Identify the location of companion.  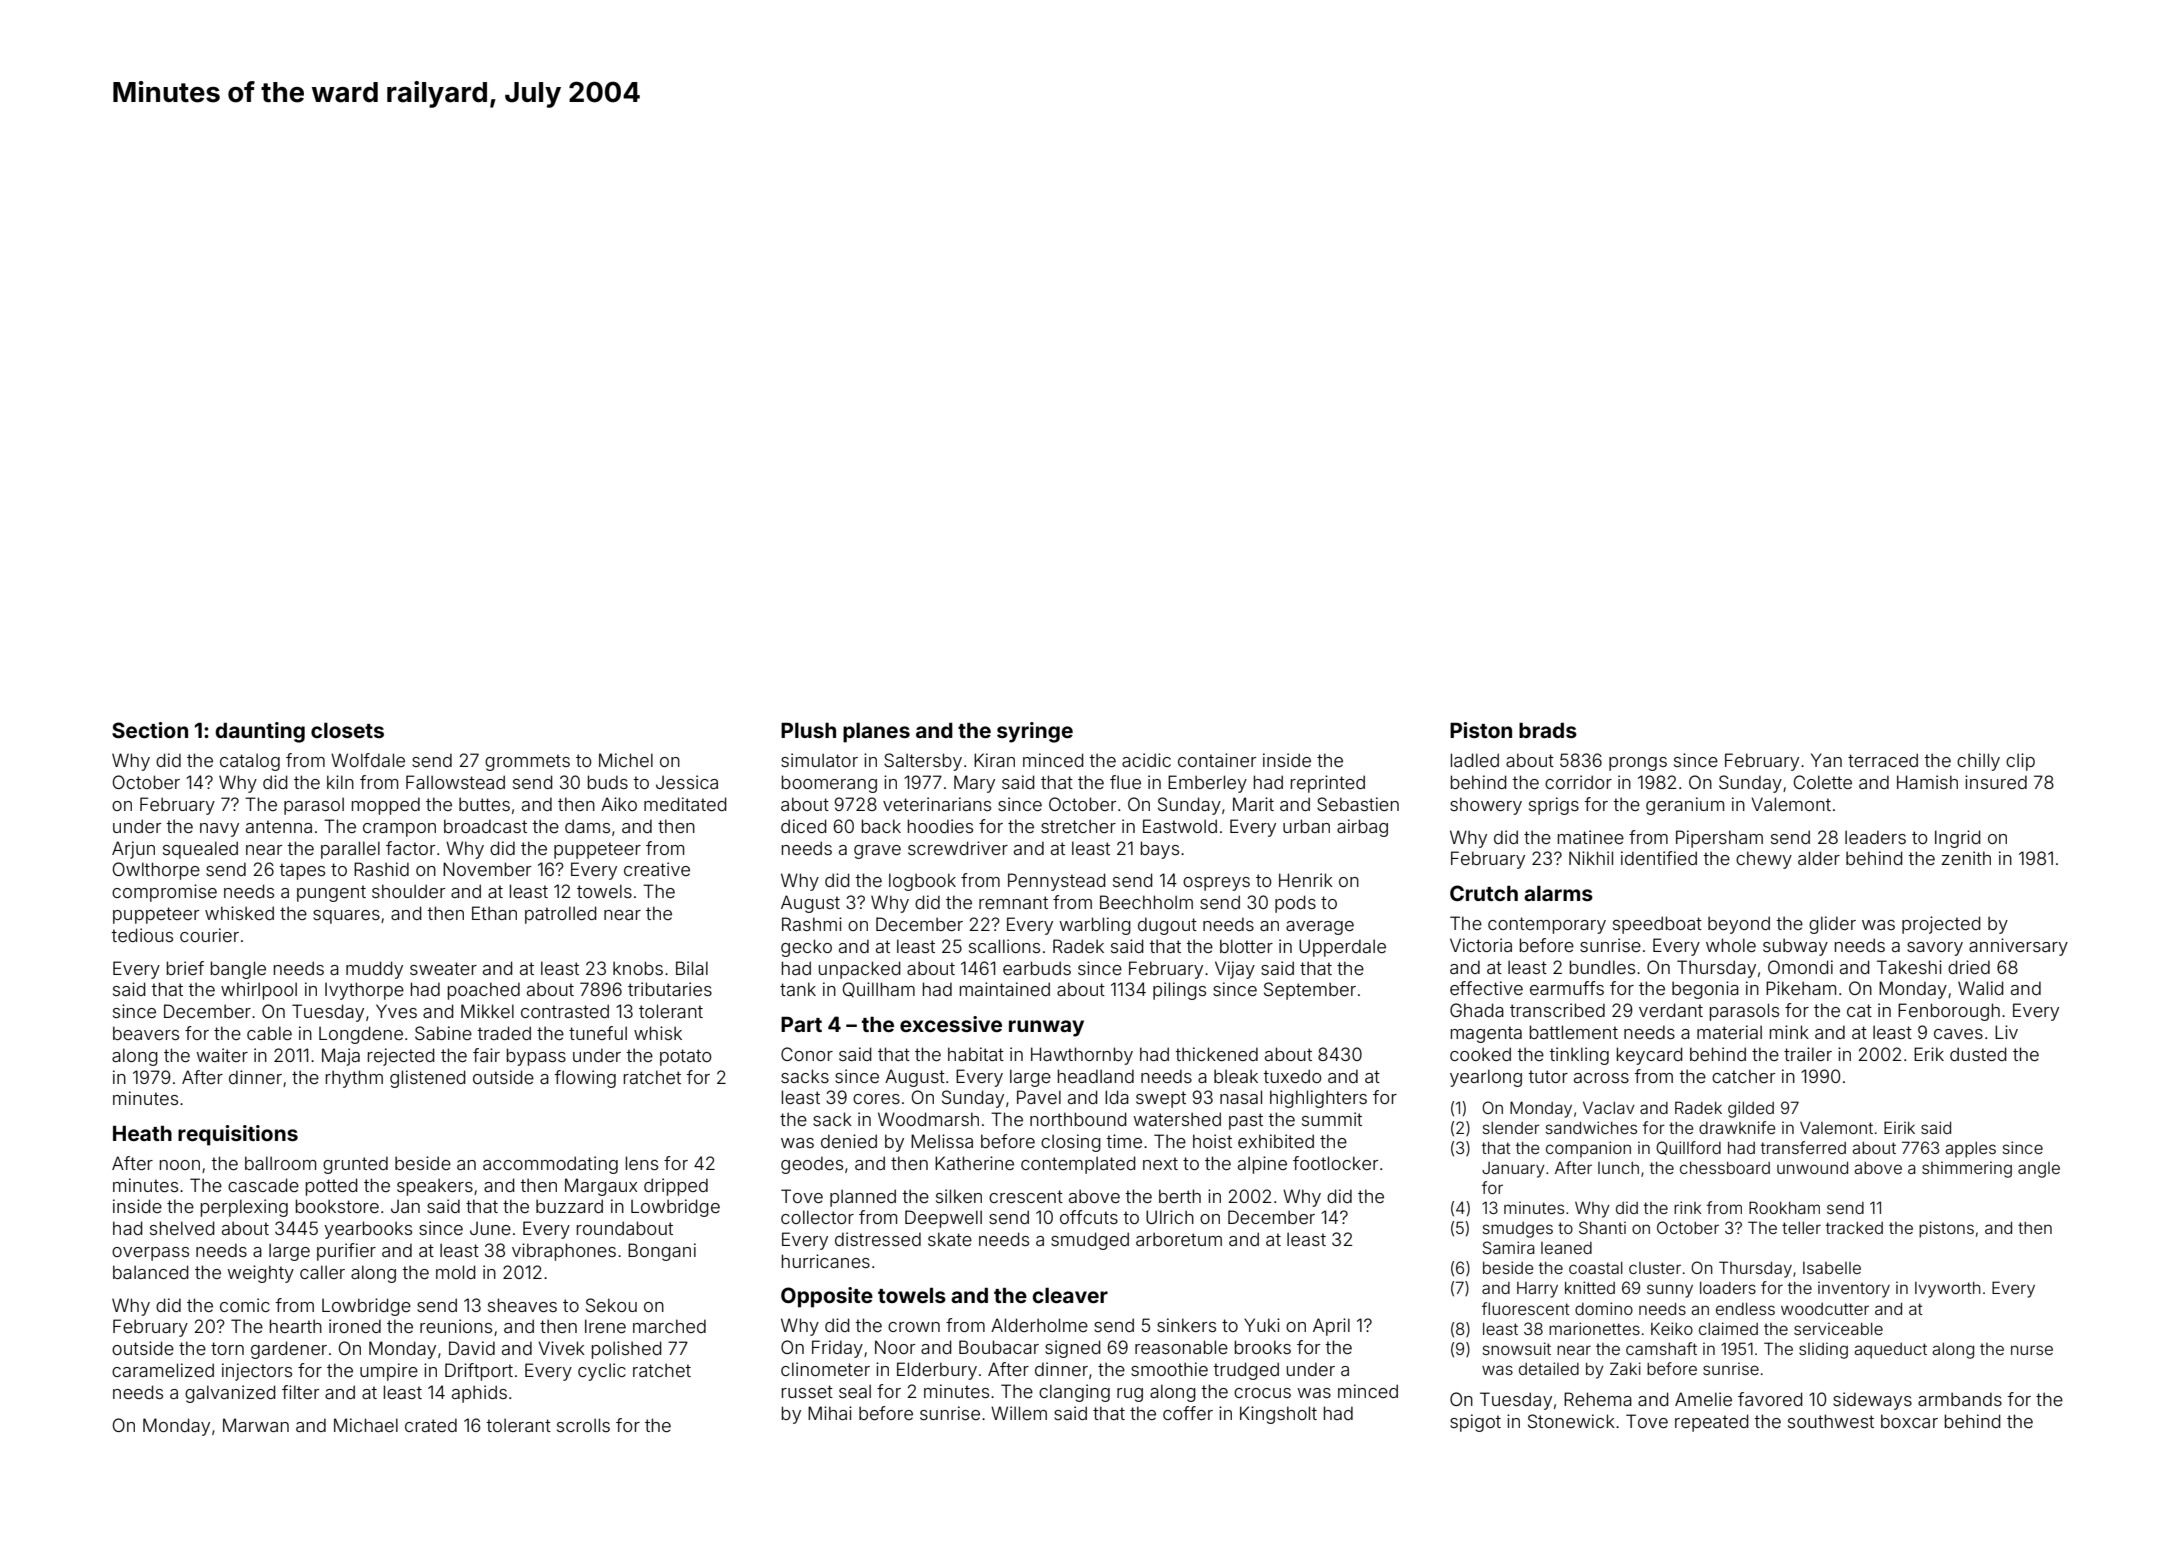
(1588, 1149).
